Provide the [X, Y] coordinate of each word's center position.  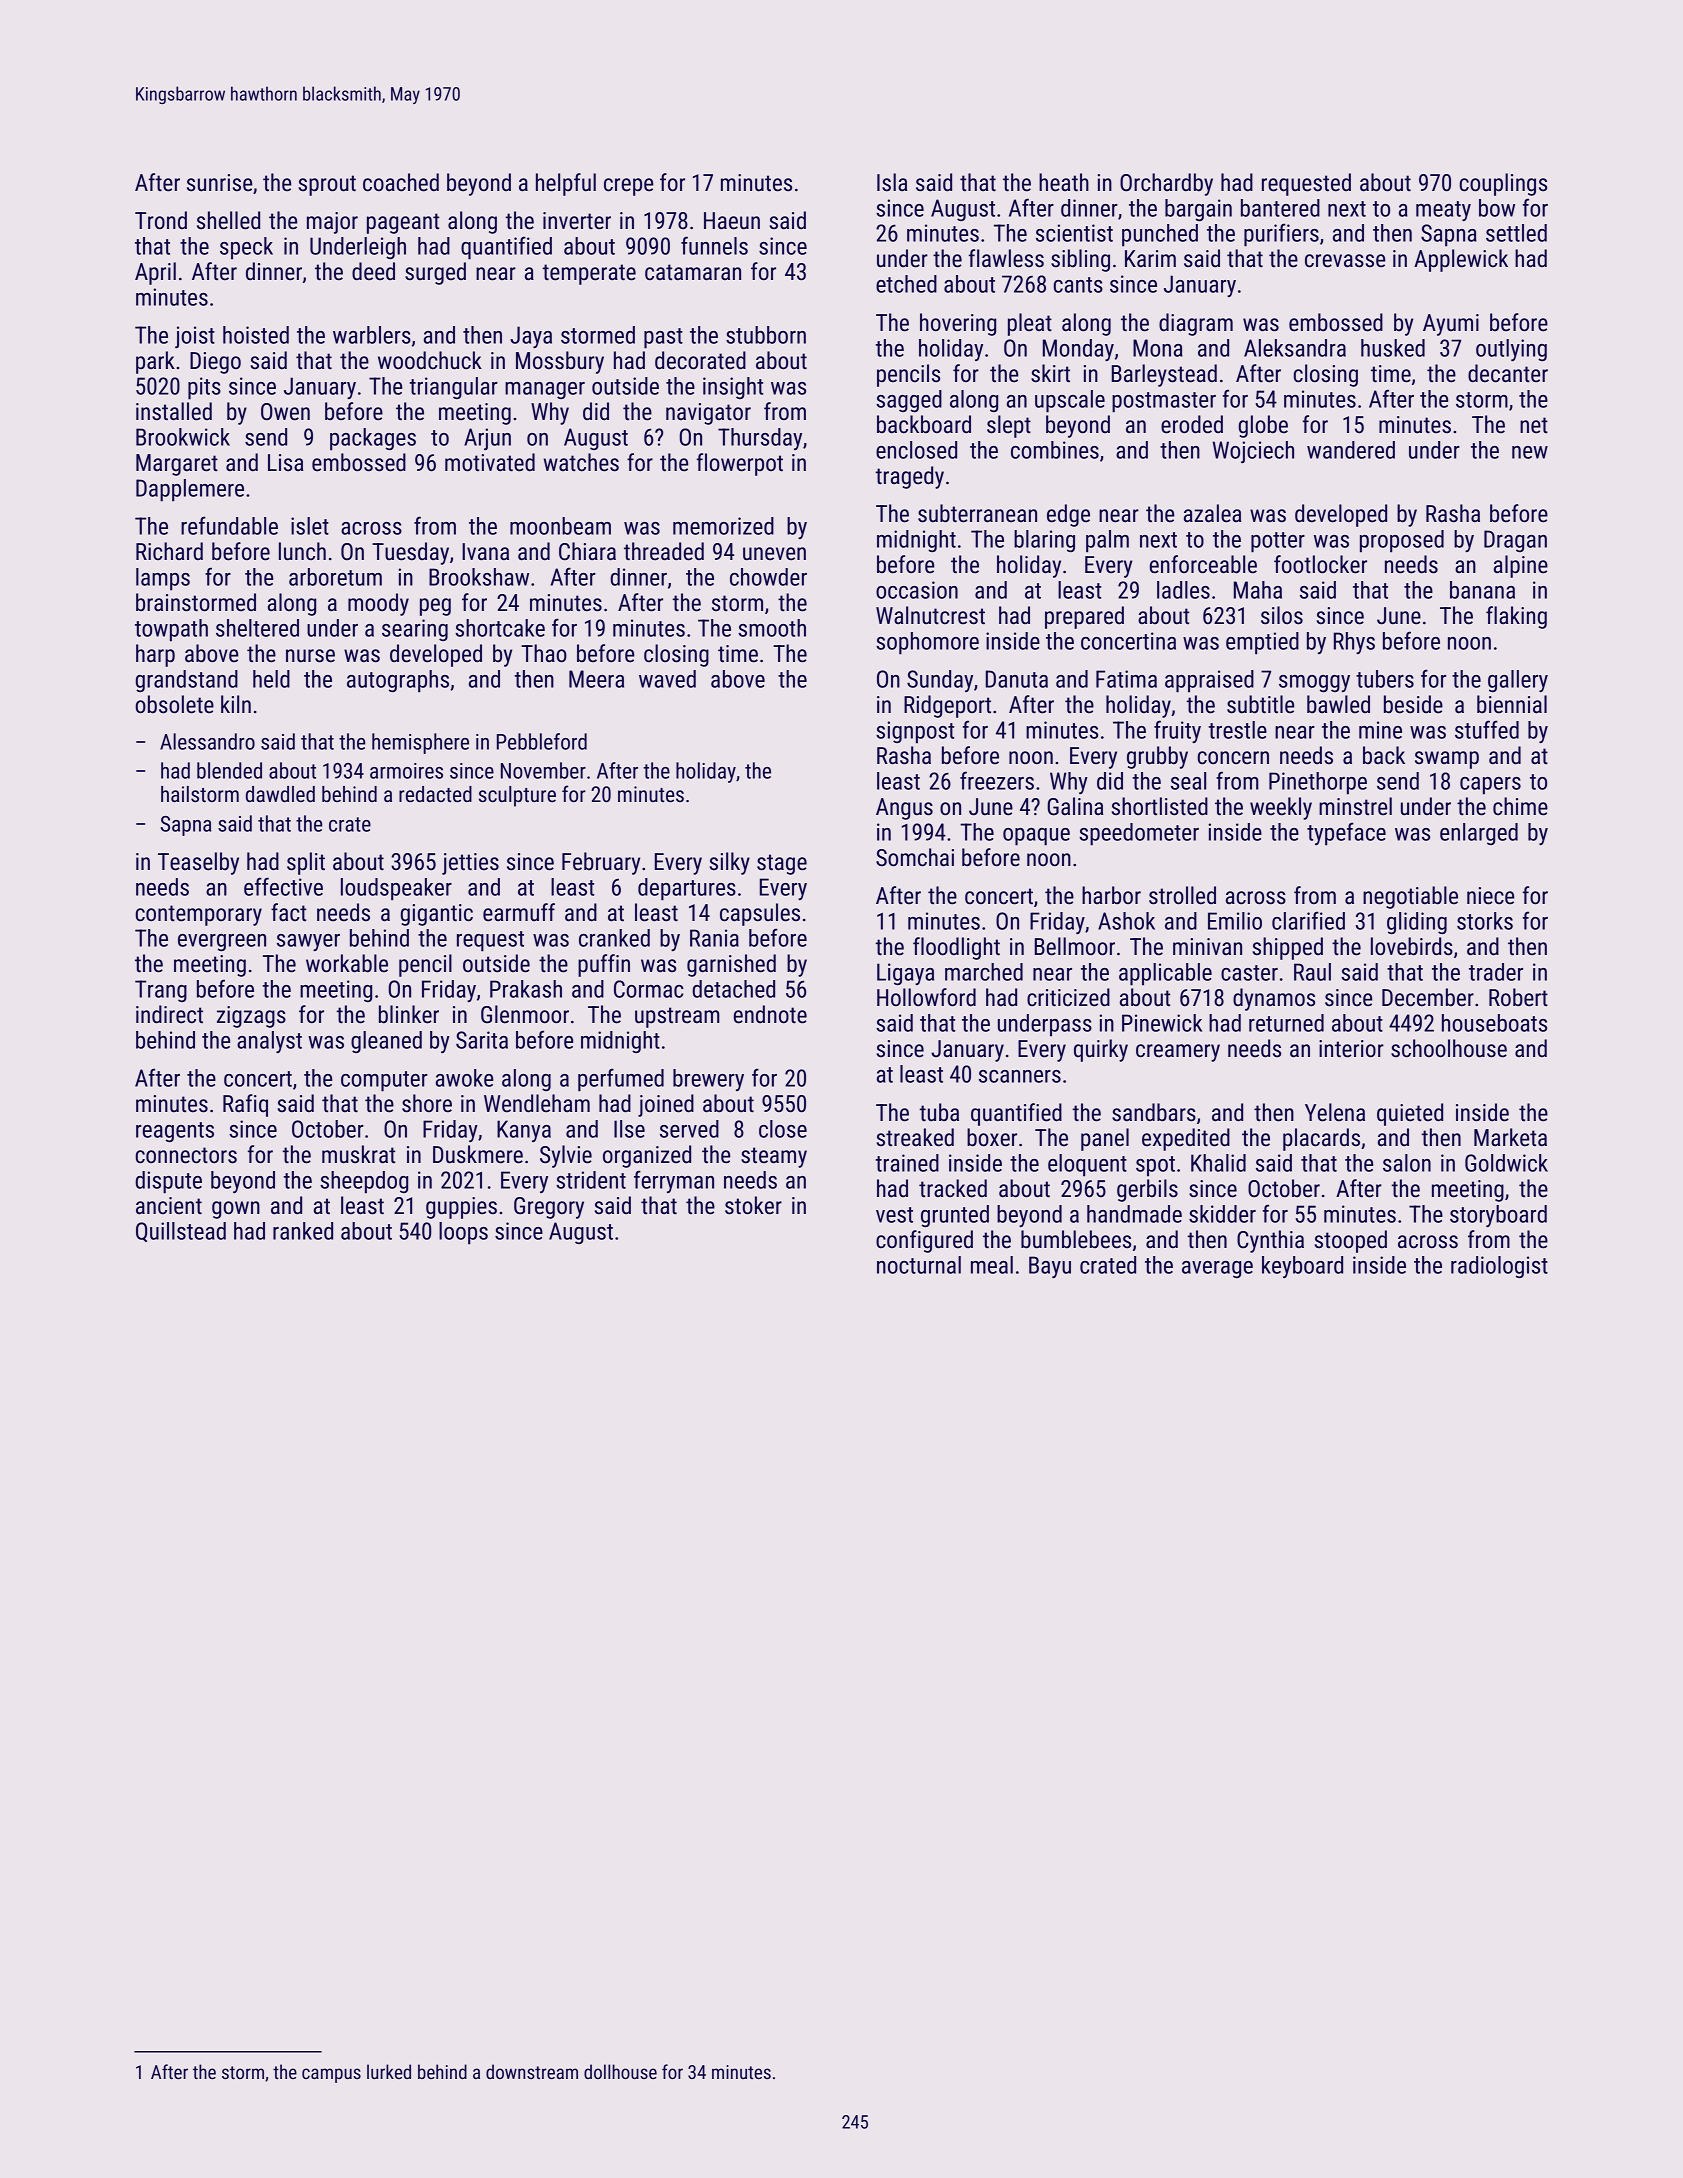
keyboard [1302, 1267]
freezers [997, 780]
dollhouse [620, 2071]
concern [1233, 758]
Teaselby [198, 863]
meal [992, 1265]
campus [331, 2075]
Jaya [531, 337]
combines [1055, 450]
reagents [175, 1132]
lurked [389, 2071]
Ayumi [1451, 325]
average [1217, 1269]
